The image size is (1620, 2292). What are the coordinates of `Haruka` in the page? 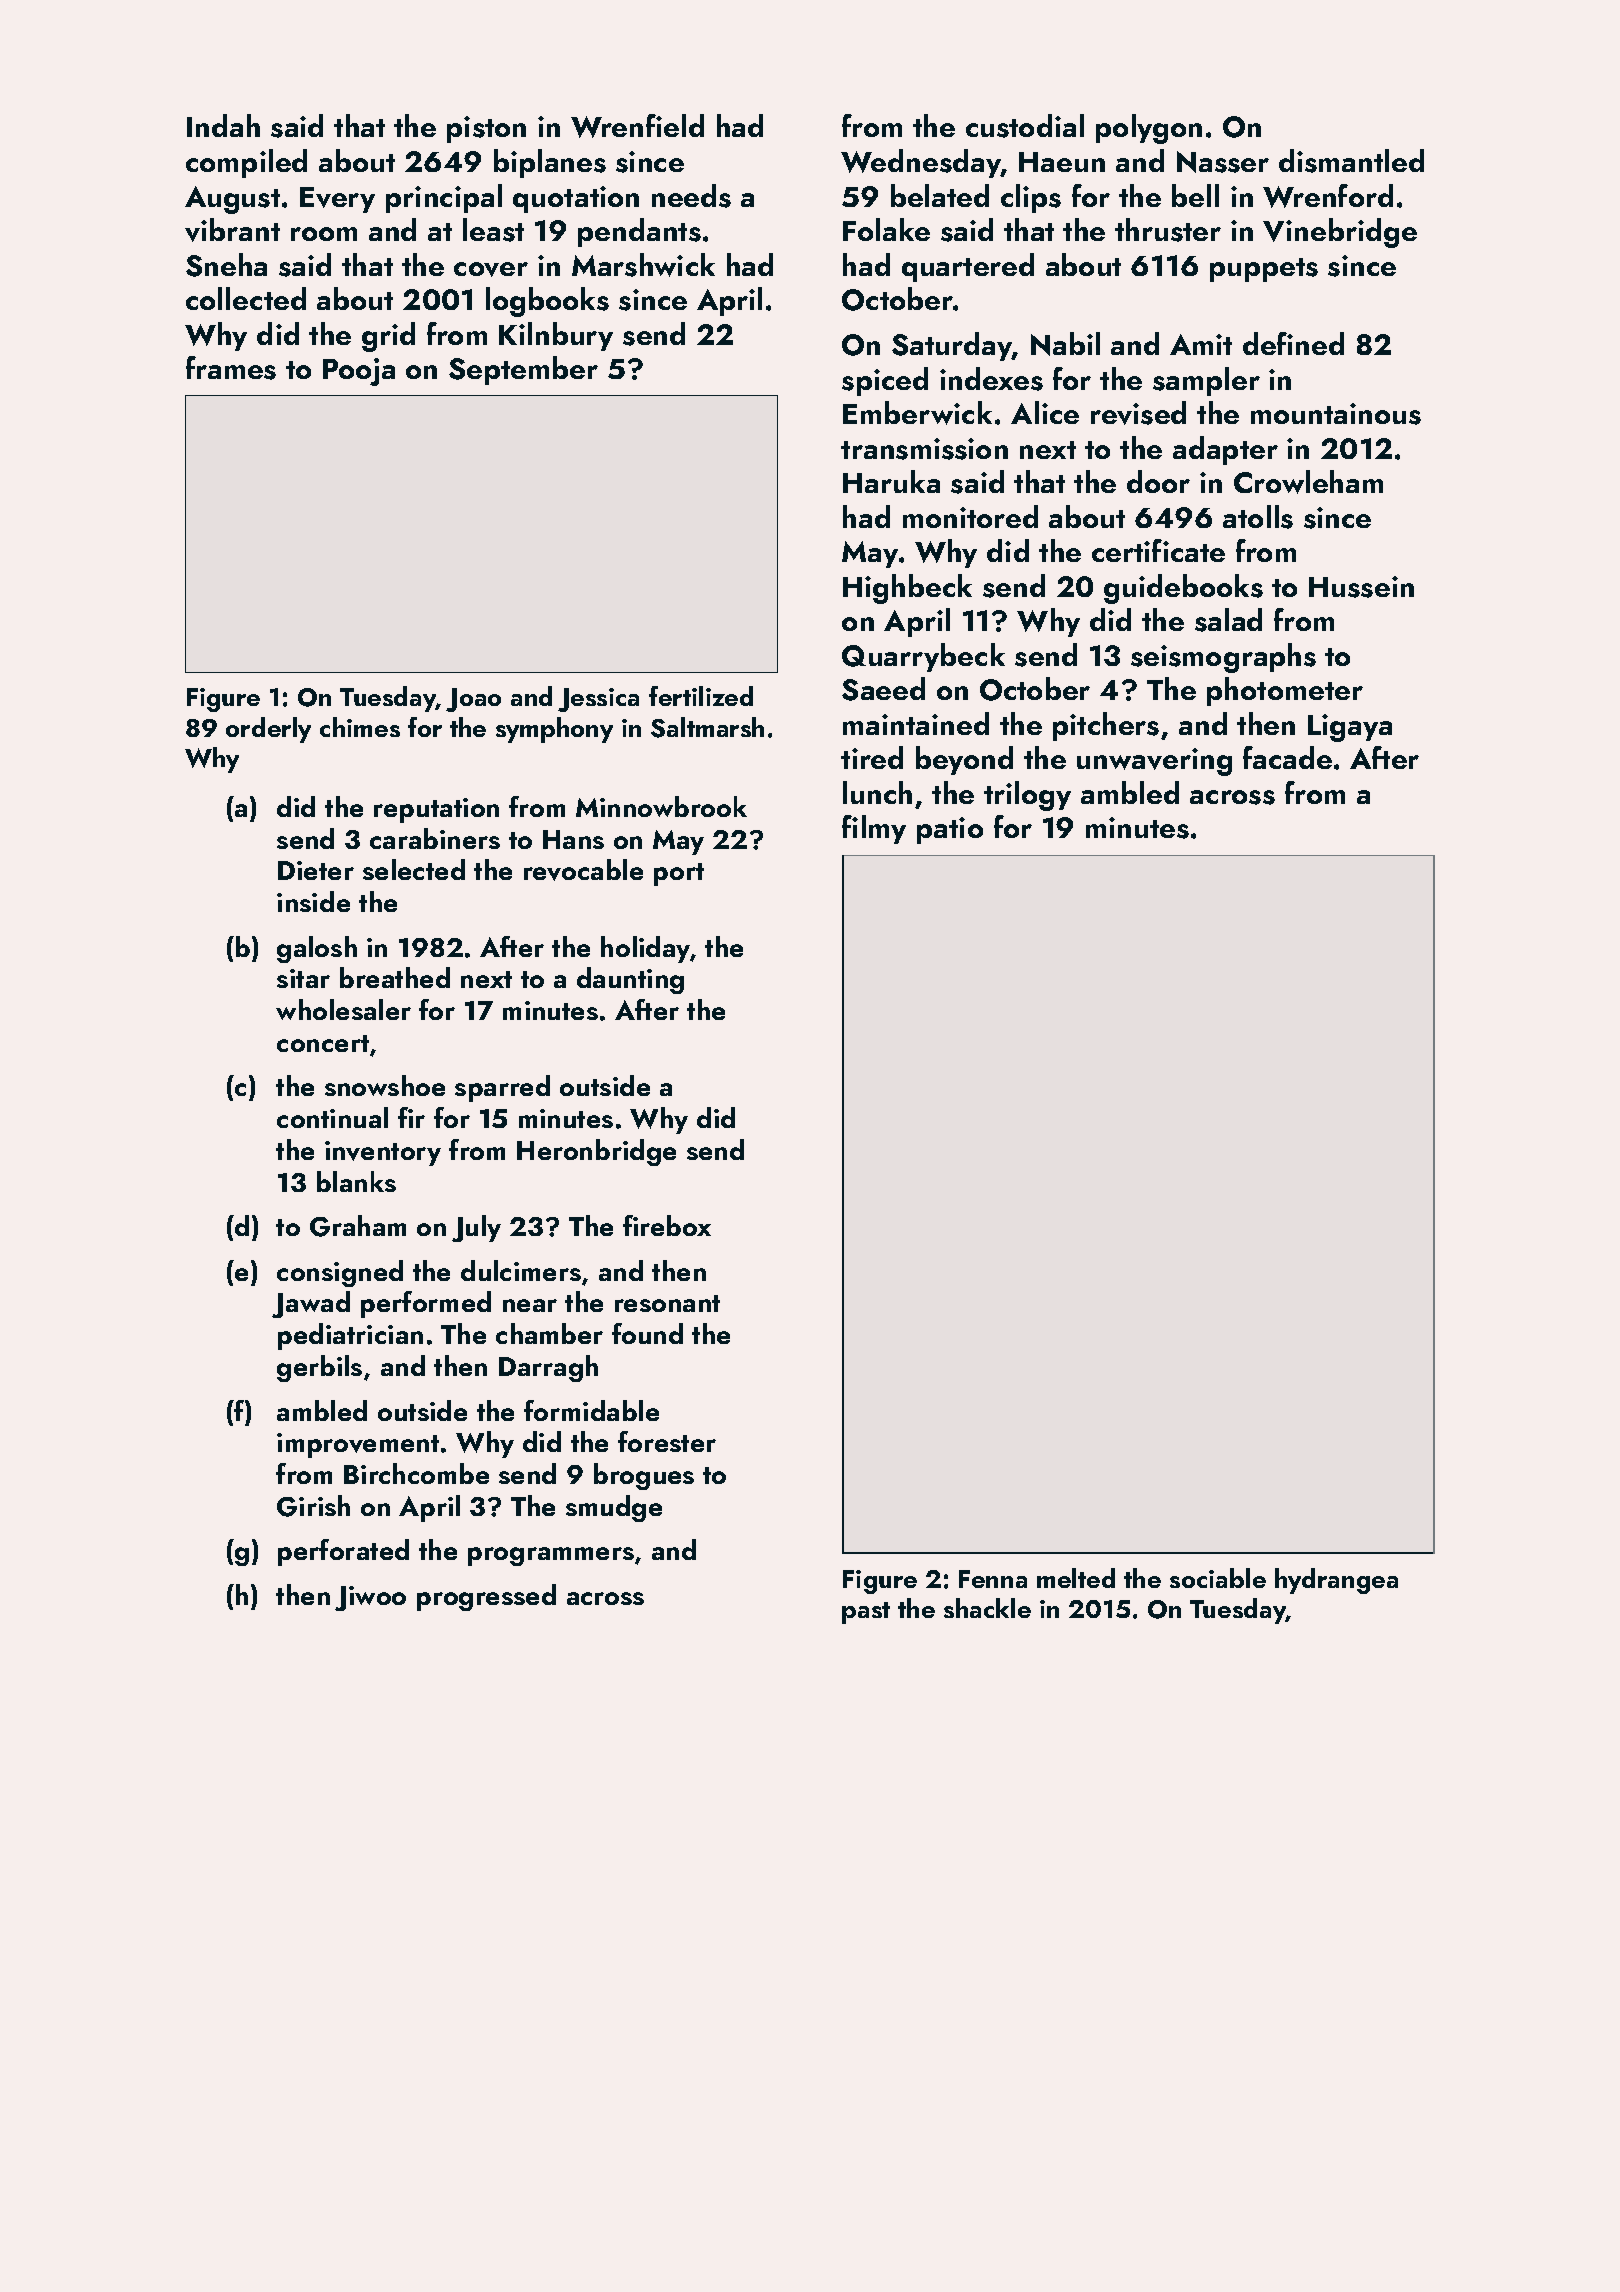 It's located at (891, 481).
